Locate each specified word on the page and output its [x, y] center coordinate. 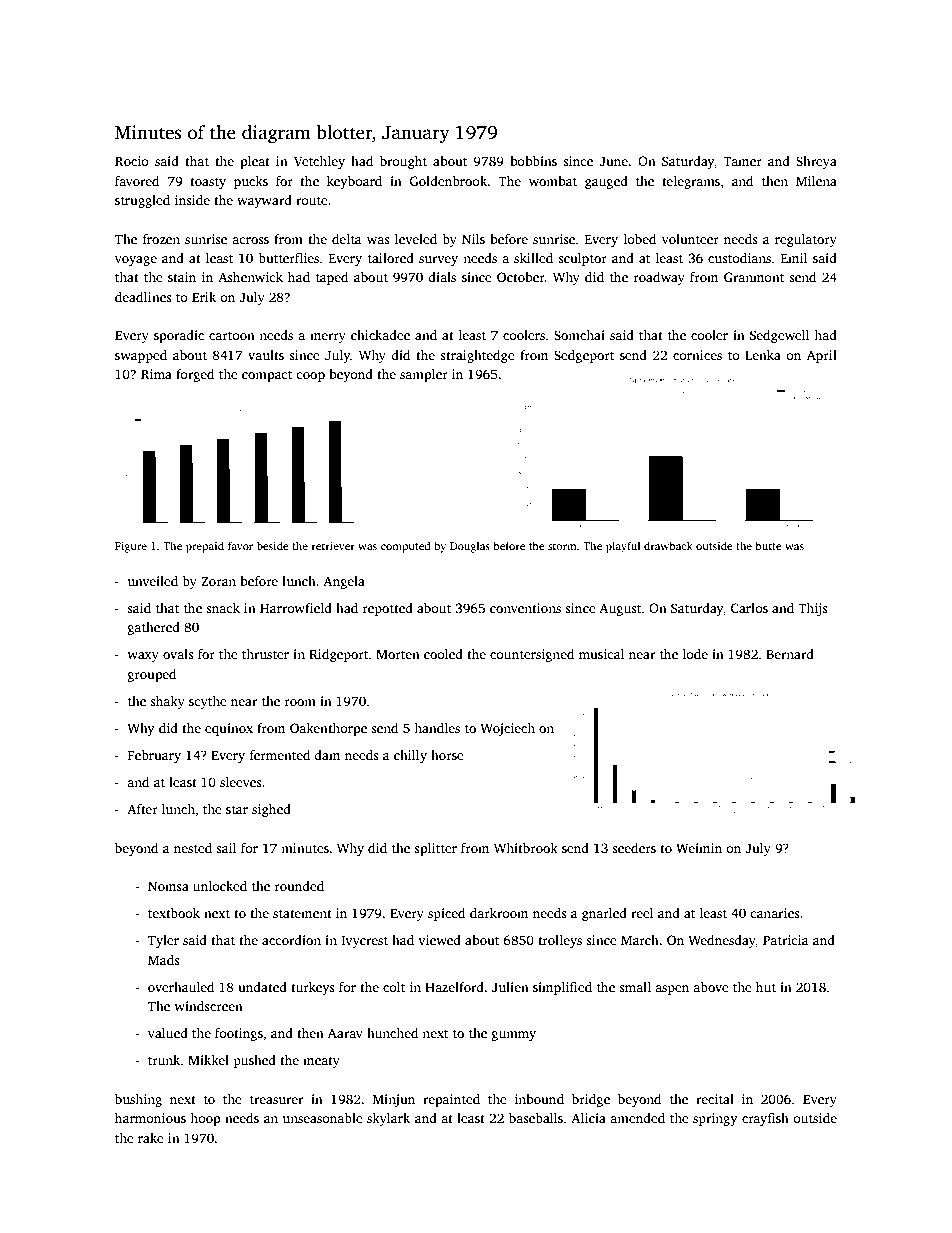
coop [310, 377]
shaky [167, 702]
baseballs [536, 1118]
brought [403, 162]
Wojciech [507, 729]
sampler [424, 375]
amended [637, 1118]
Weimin [699, 848]
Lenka [763, 355]
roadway [659, 278]
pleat [255, 162]
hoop [205, 1119]
